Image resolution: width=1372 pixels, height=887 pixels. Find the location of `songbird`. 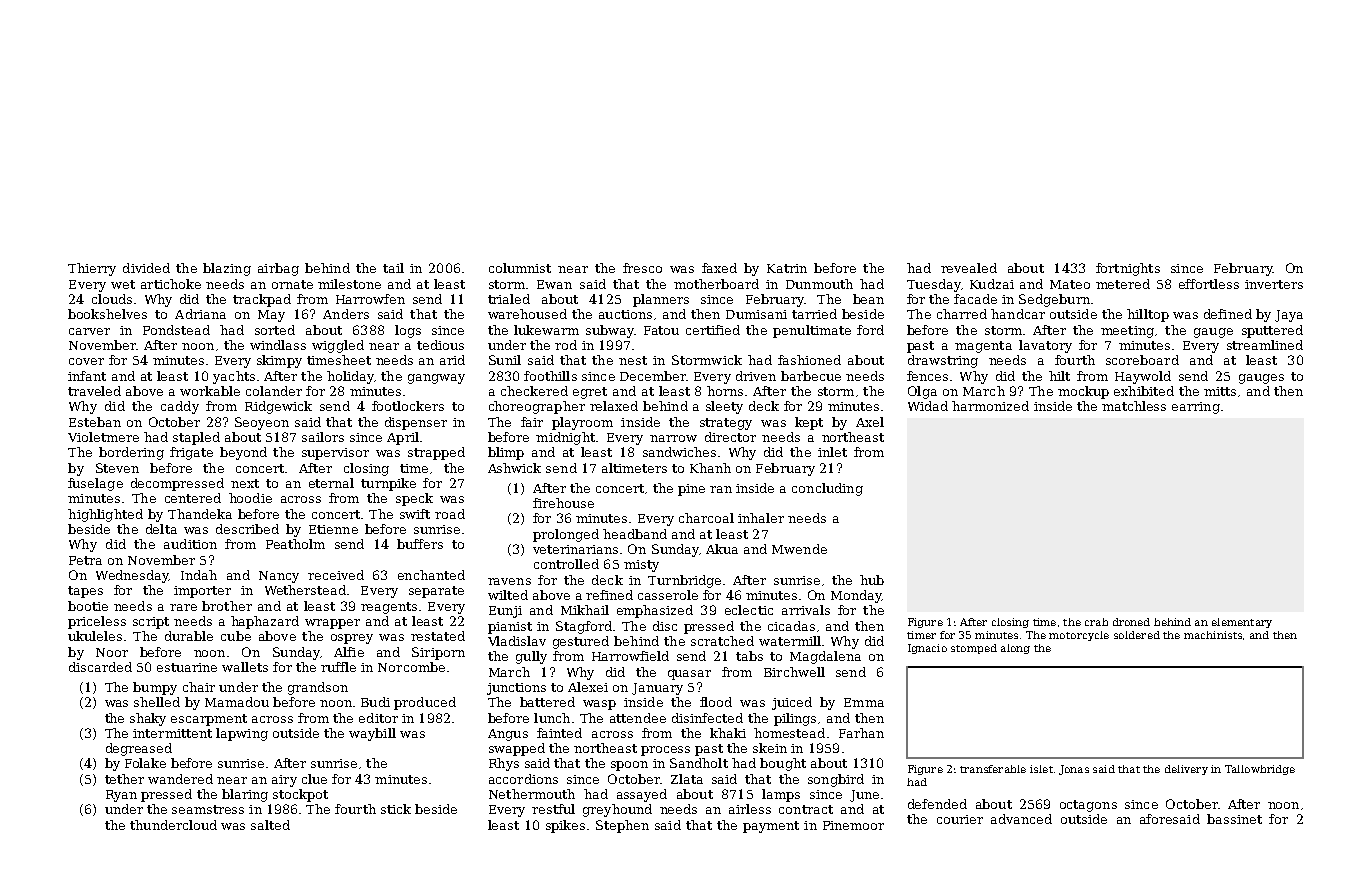

songbird is located at coordinates (836, 780).
